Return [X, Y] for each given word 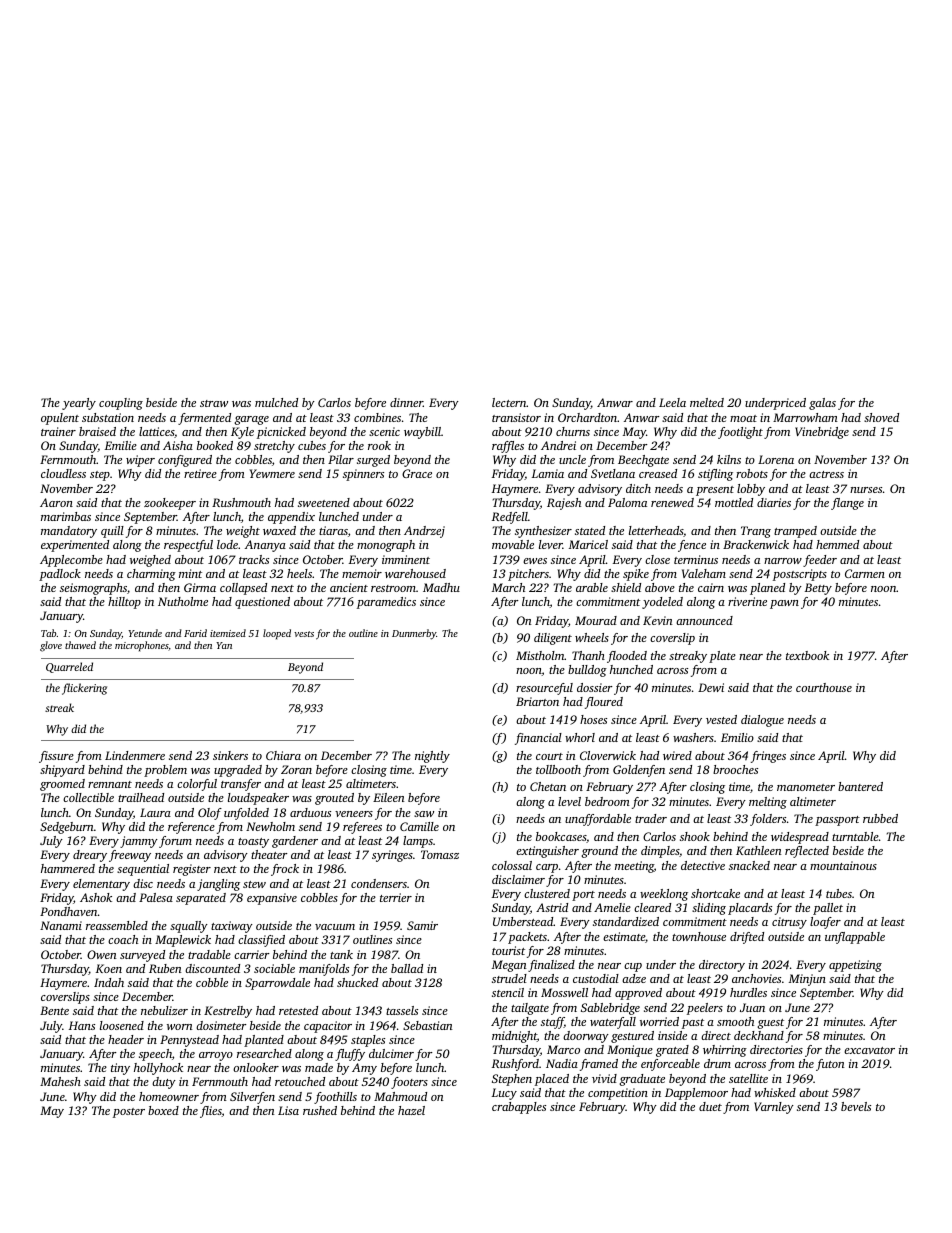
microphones [142, 646]
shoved [881, 417]
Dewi [711, 687]
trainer [58, 431]
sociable [274, 968]
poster [129, 1113]
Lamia [548, 473]
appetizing [855, 966]
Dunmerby [414, 634]
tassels [402, 1010]
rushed [320, 1110]
